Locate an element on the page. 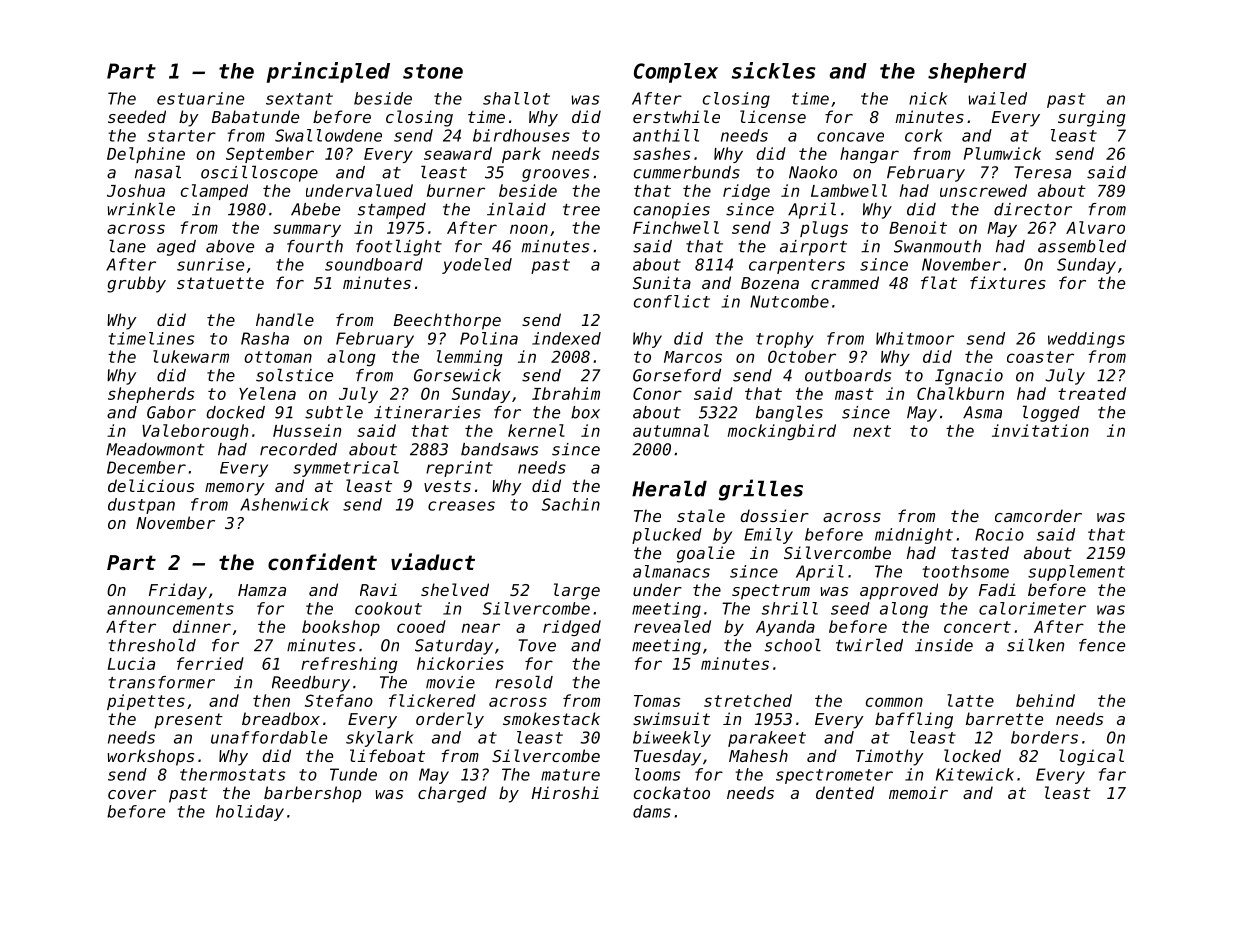  dustpan is located at coordinates (141, 506).
